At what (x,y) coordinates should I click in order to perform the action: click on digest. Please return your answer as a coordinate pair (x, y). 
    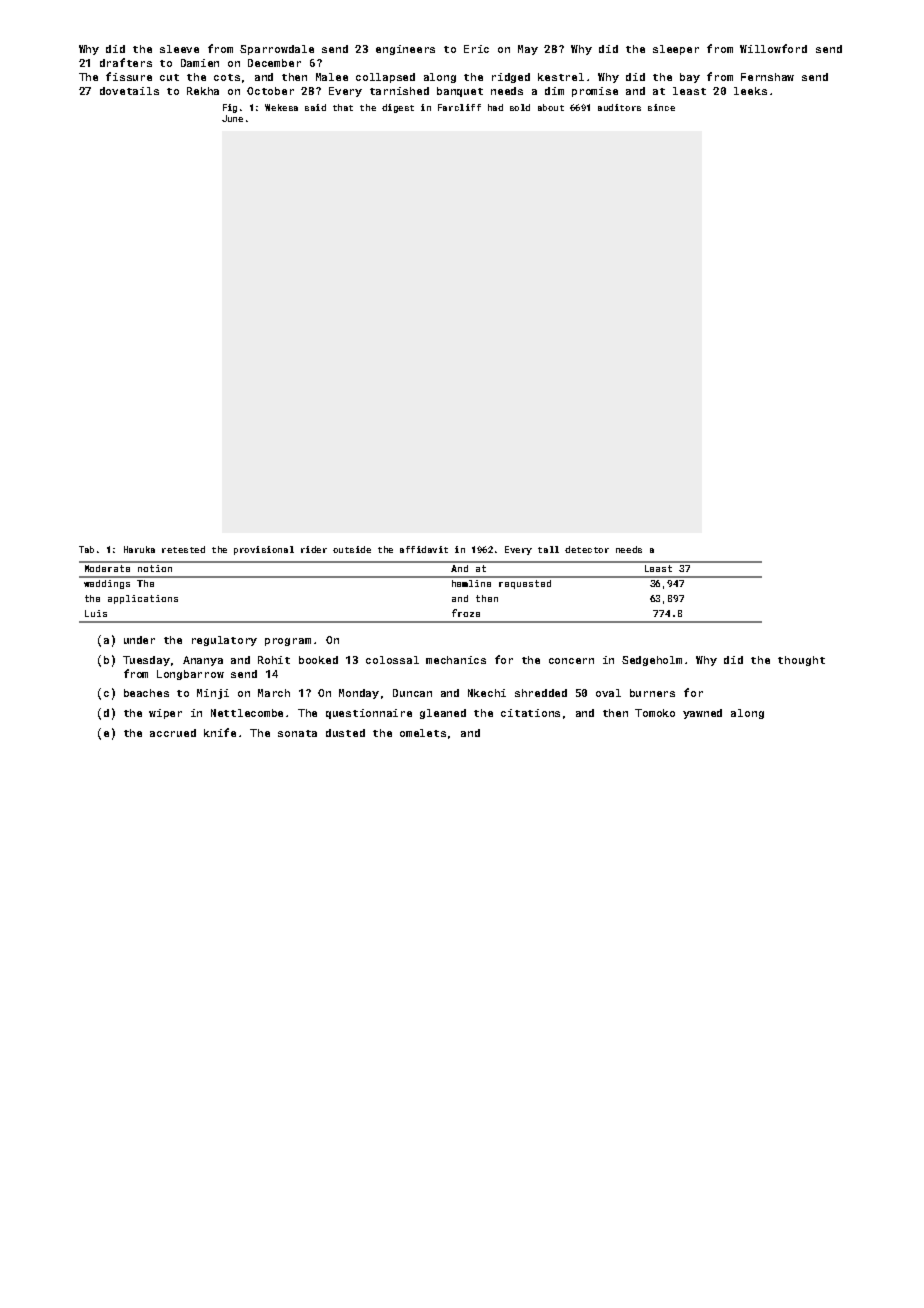
    Looking at the image, I should click on (398, 108).
